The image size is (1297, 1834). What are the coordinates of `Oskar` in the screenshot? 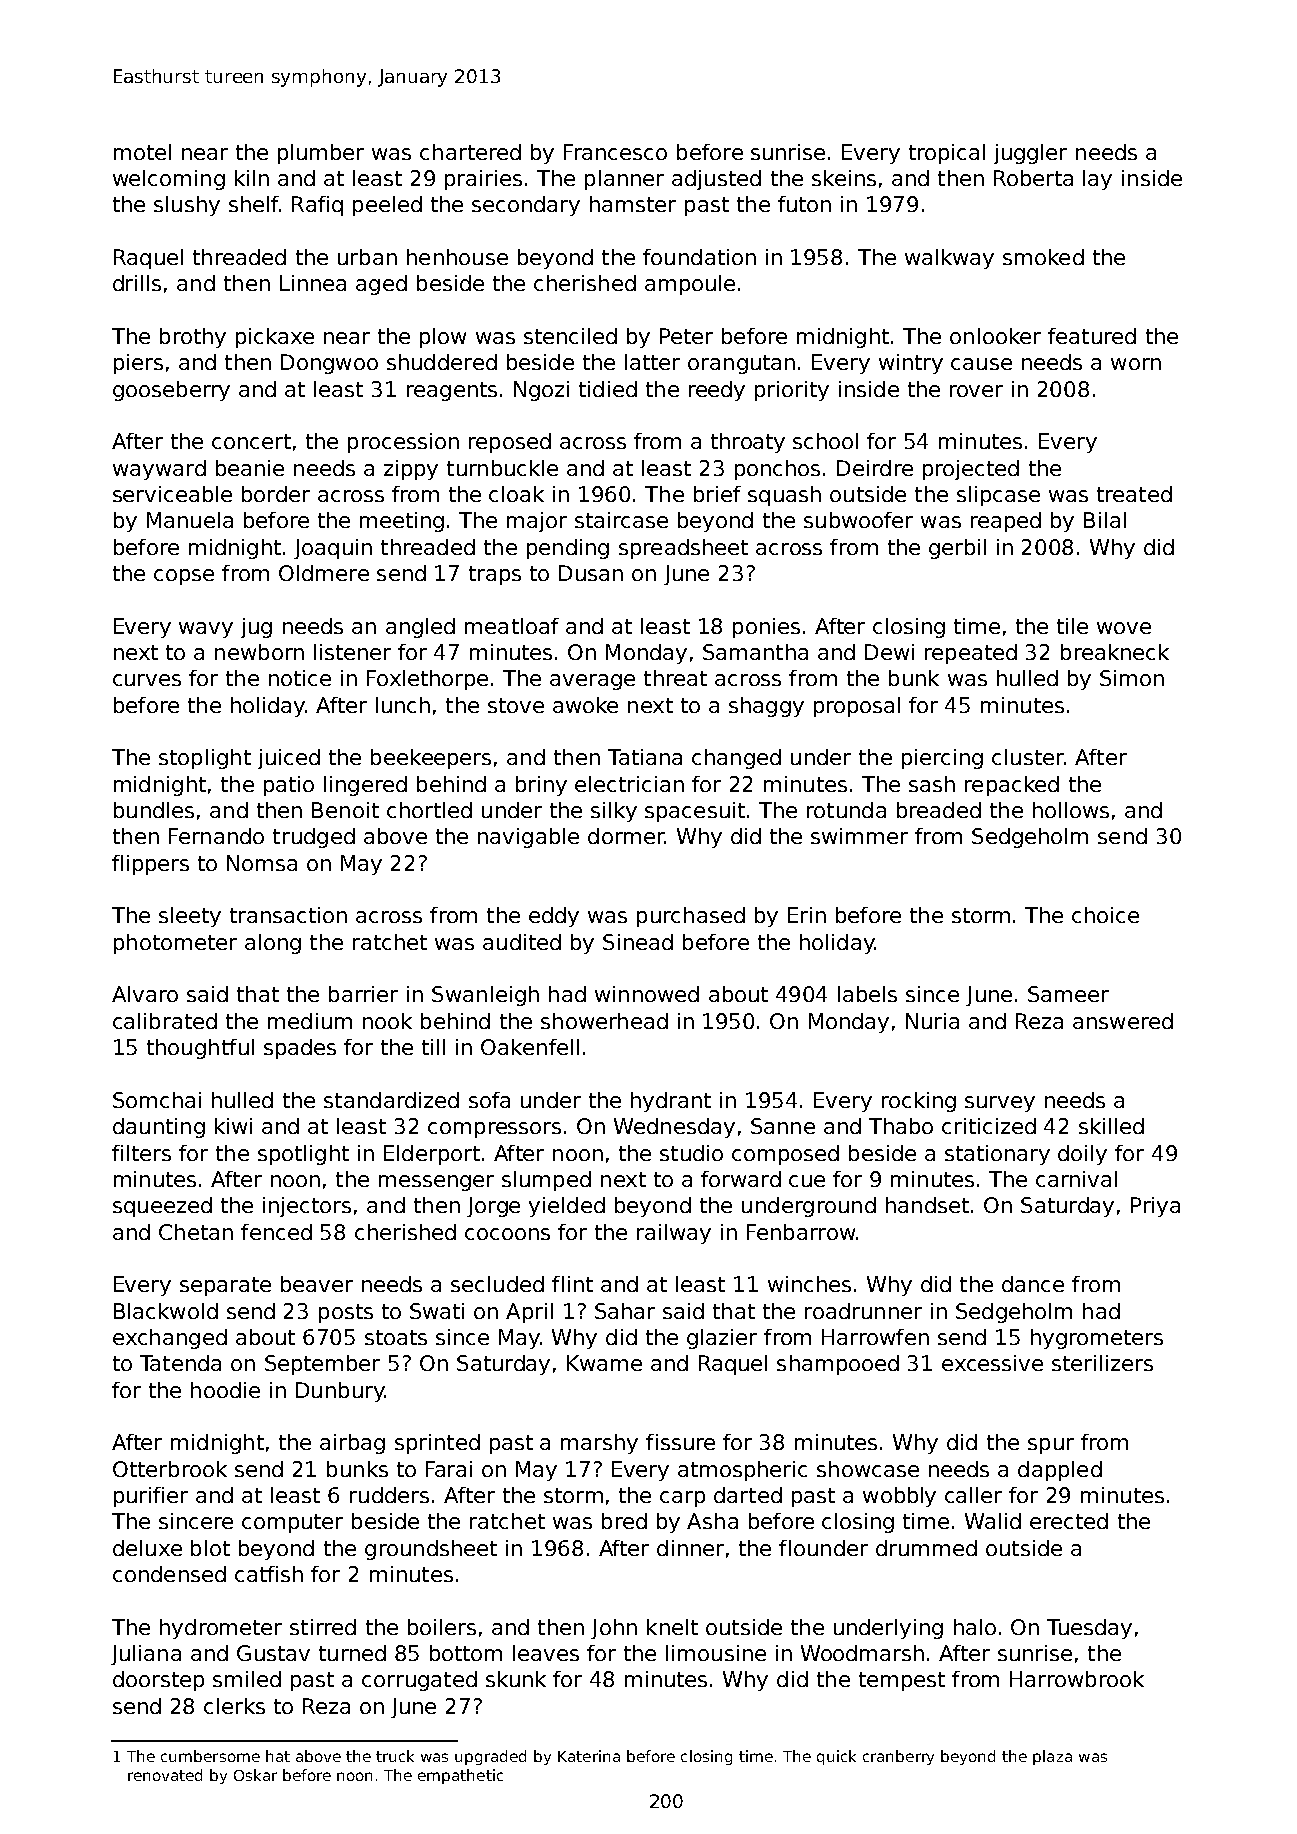 It's located at (255, 1775).
